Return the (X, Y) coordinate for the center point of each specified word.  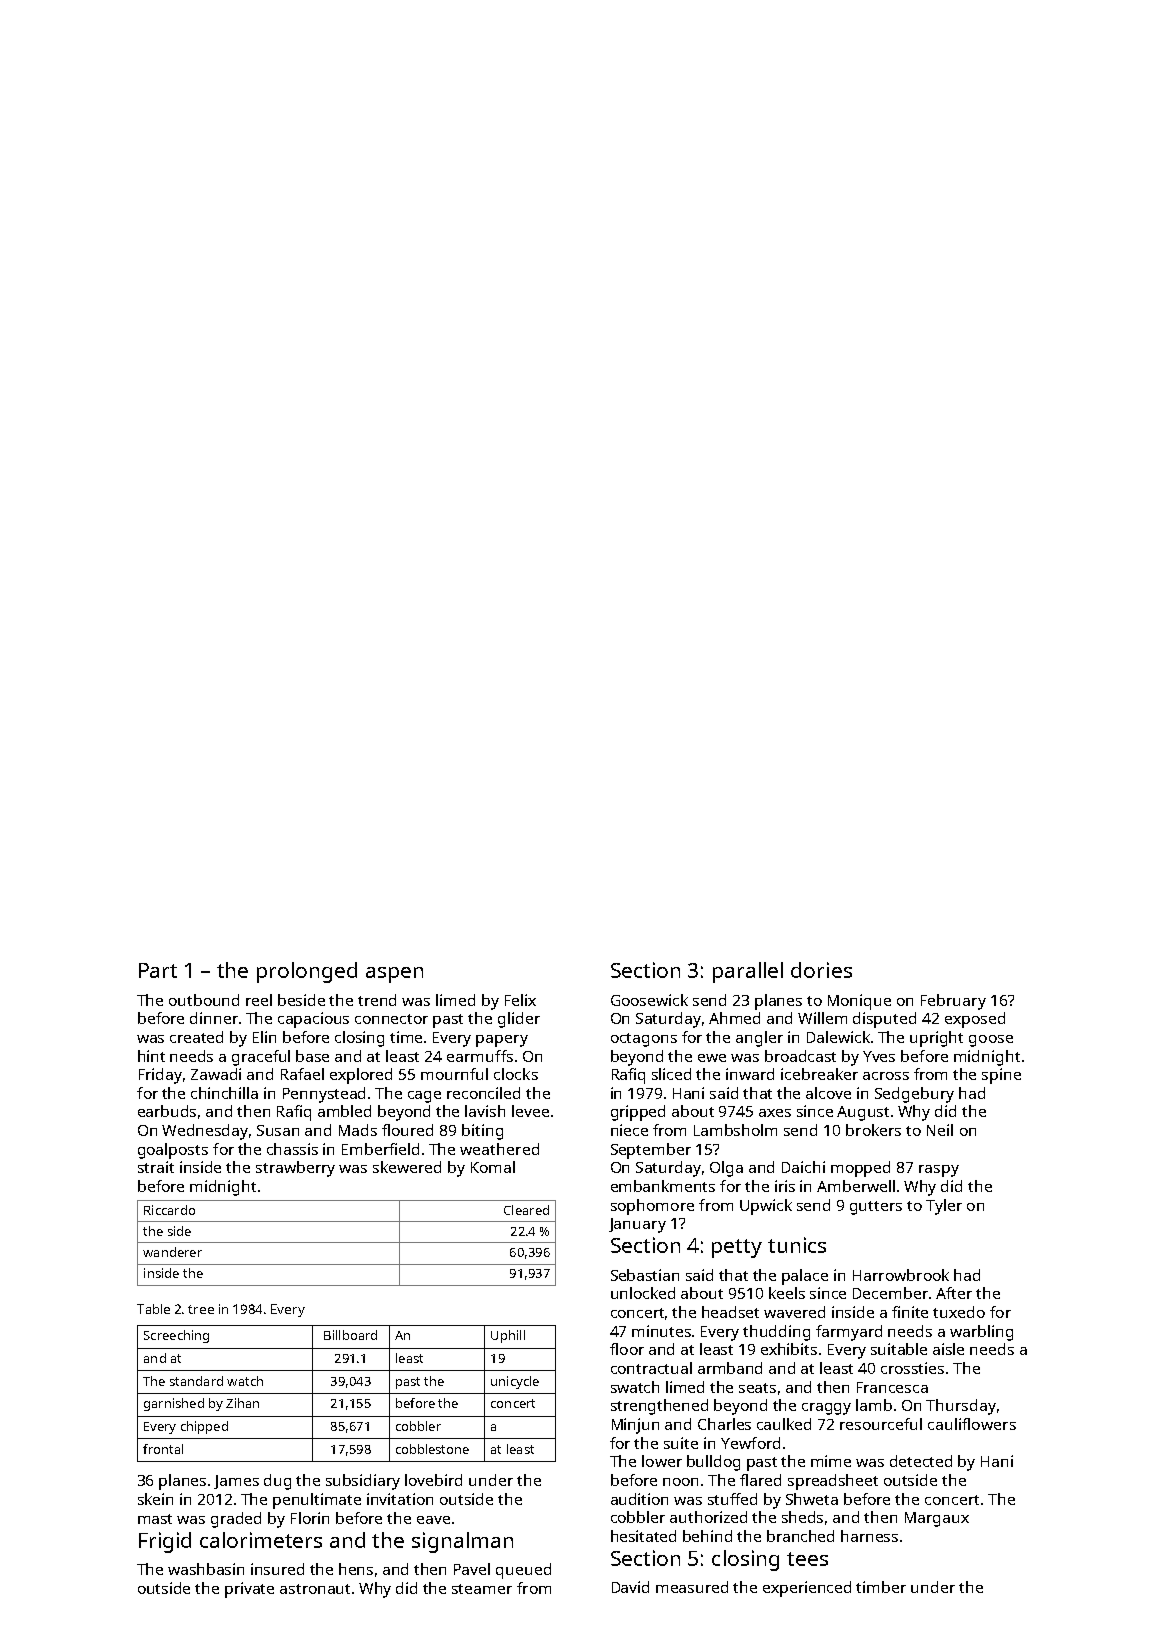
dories (821, 970)
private (249, 1590)
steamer (482, 1589)
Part (158, 970)
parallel (748, 972)
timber (881, 1587)
